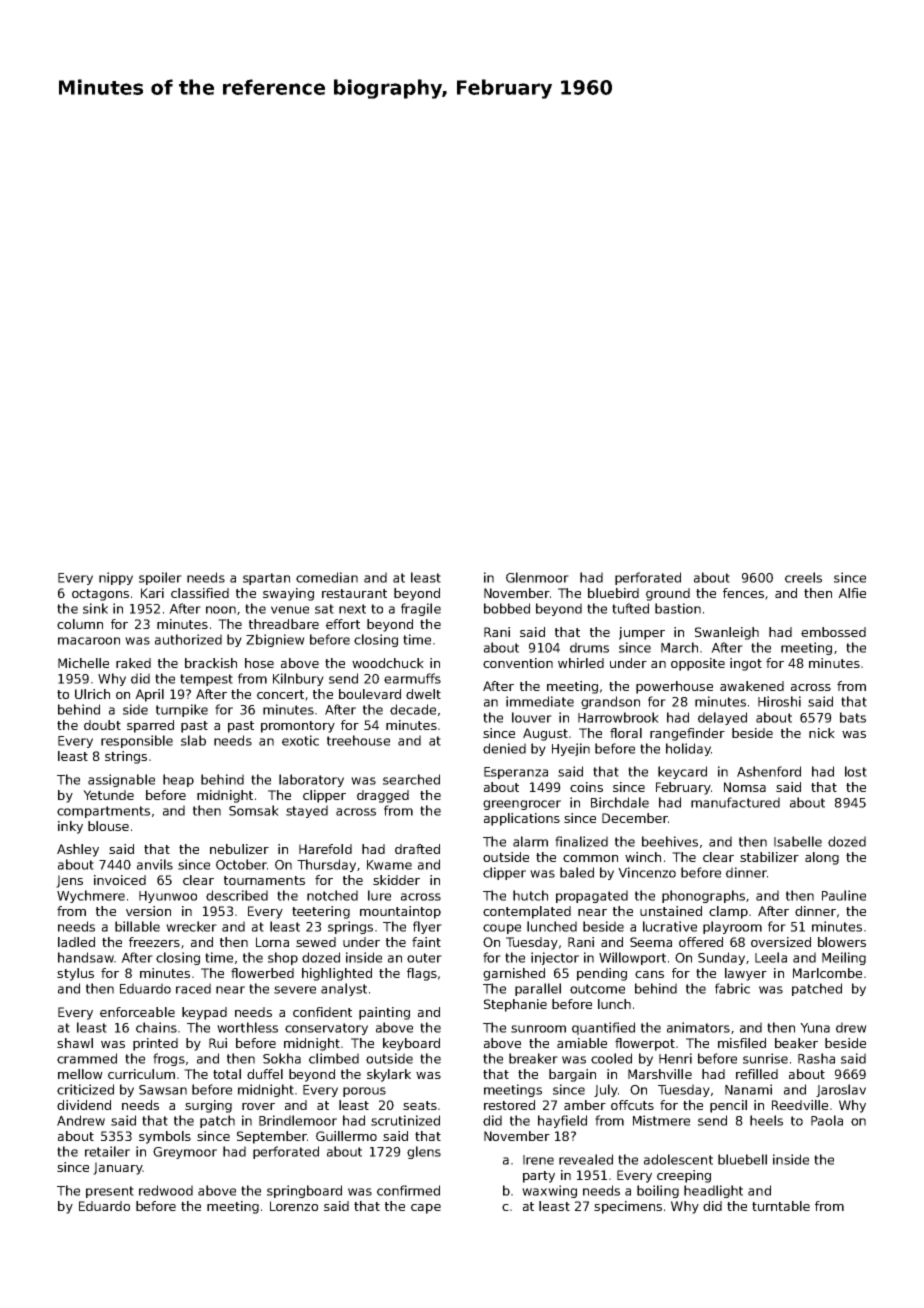  Describe the element at coordinates (611, 1058) in the image. I see `cooled` at that location.
